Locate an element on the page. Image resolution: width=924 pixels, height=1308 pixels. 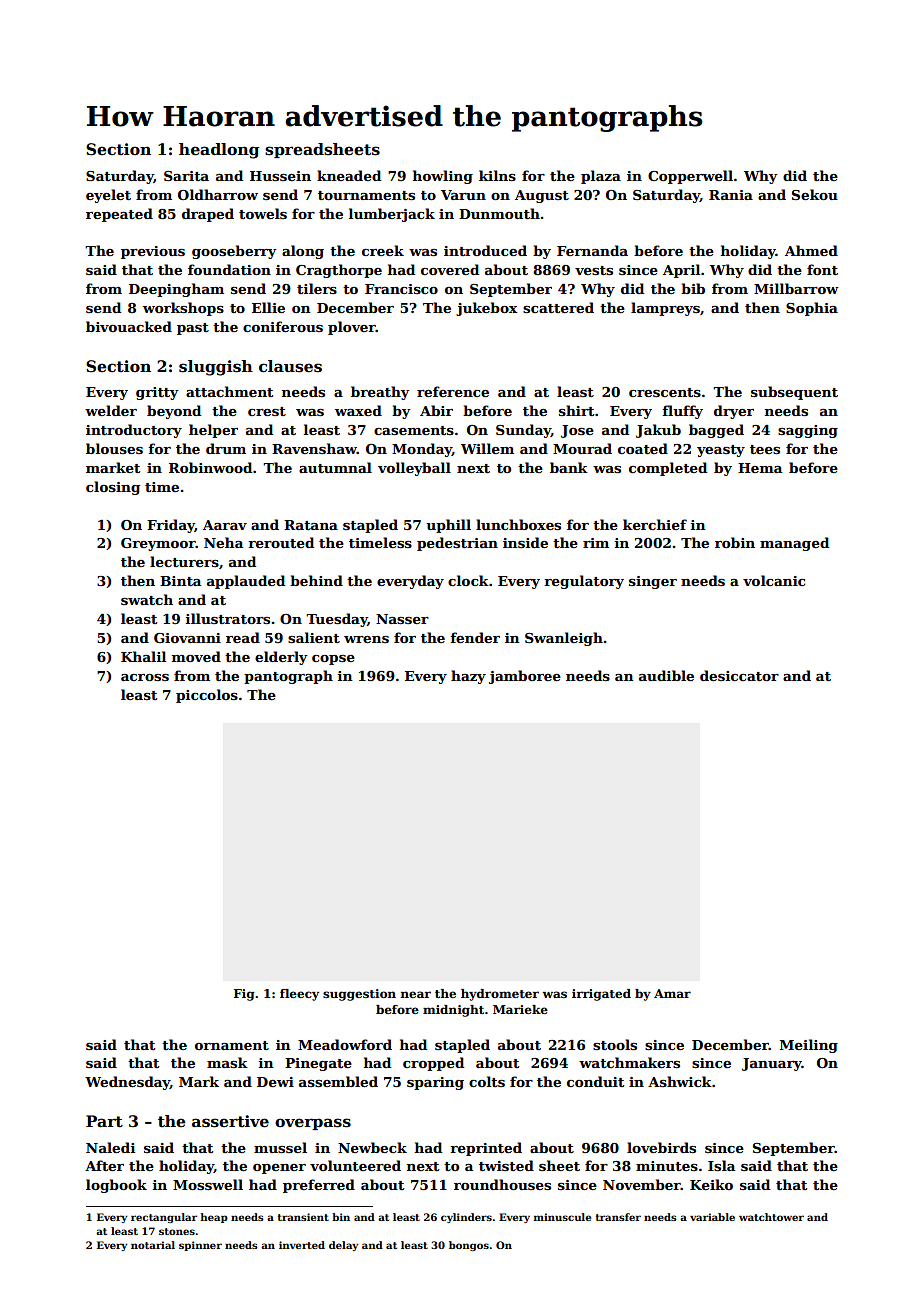
coated is located at coordinates (643, 448).
